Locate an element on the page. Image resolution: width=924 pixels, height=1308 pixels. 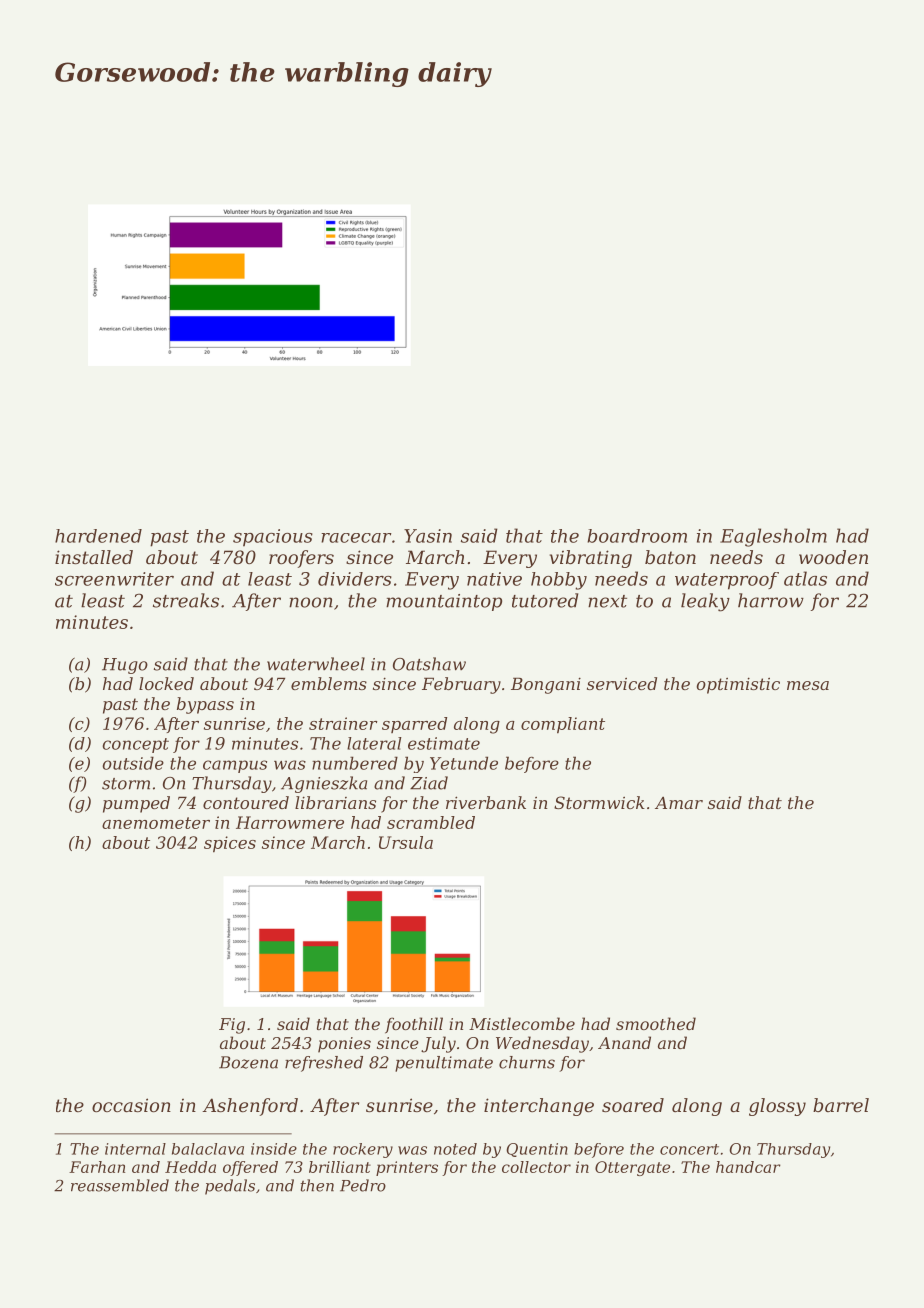
compliant is located at coordinates (563, 725).
